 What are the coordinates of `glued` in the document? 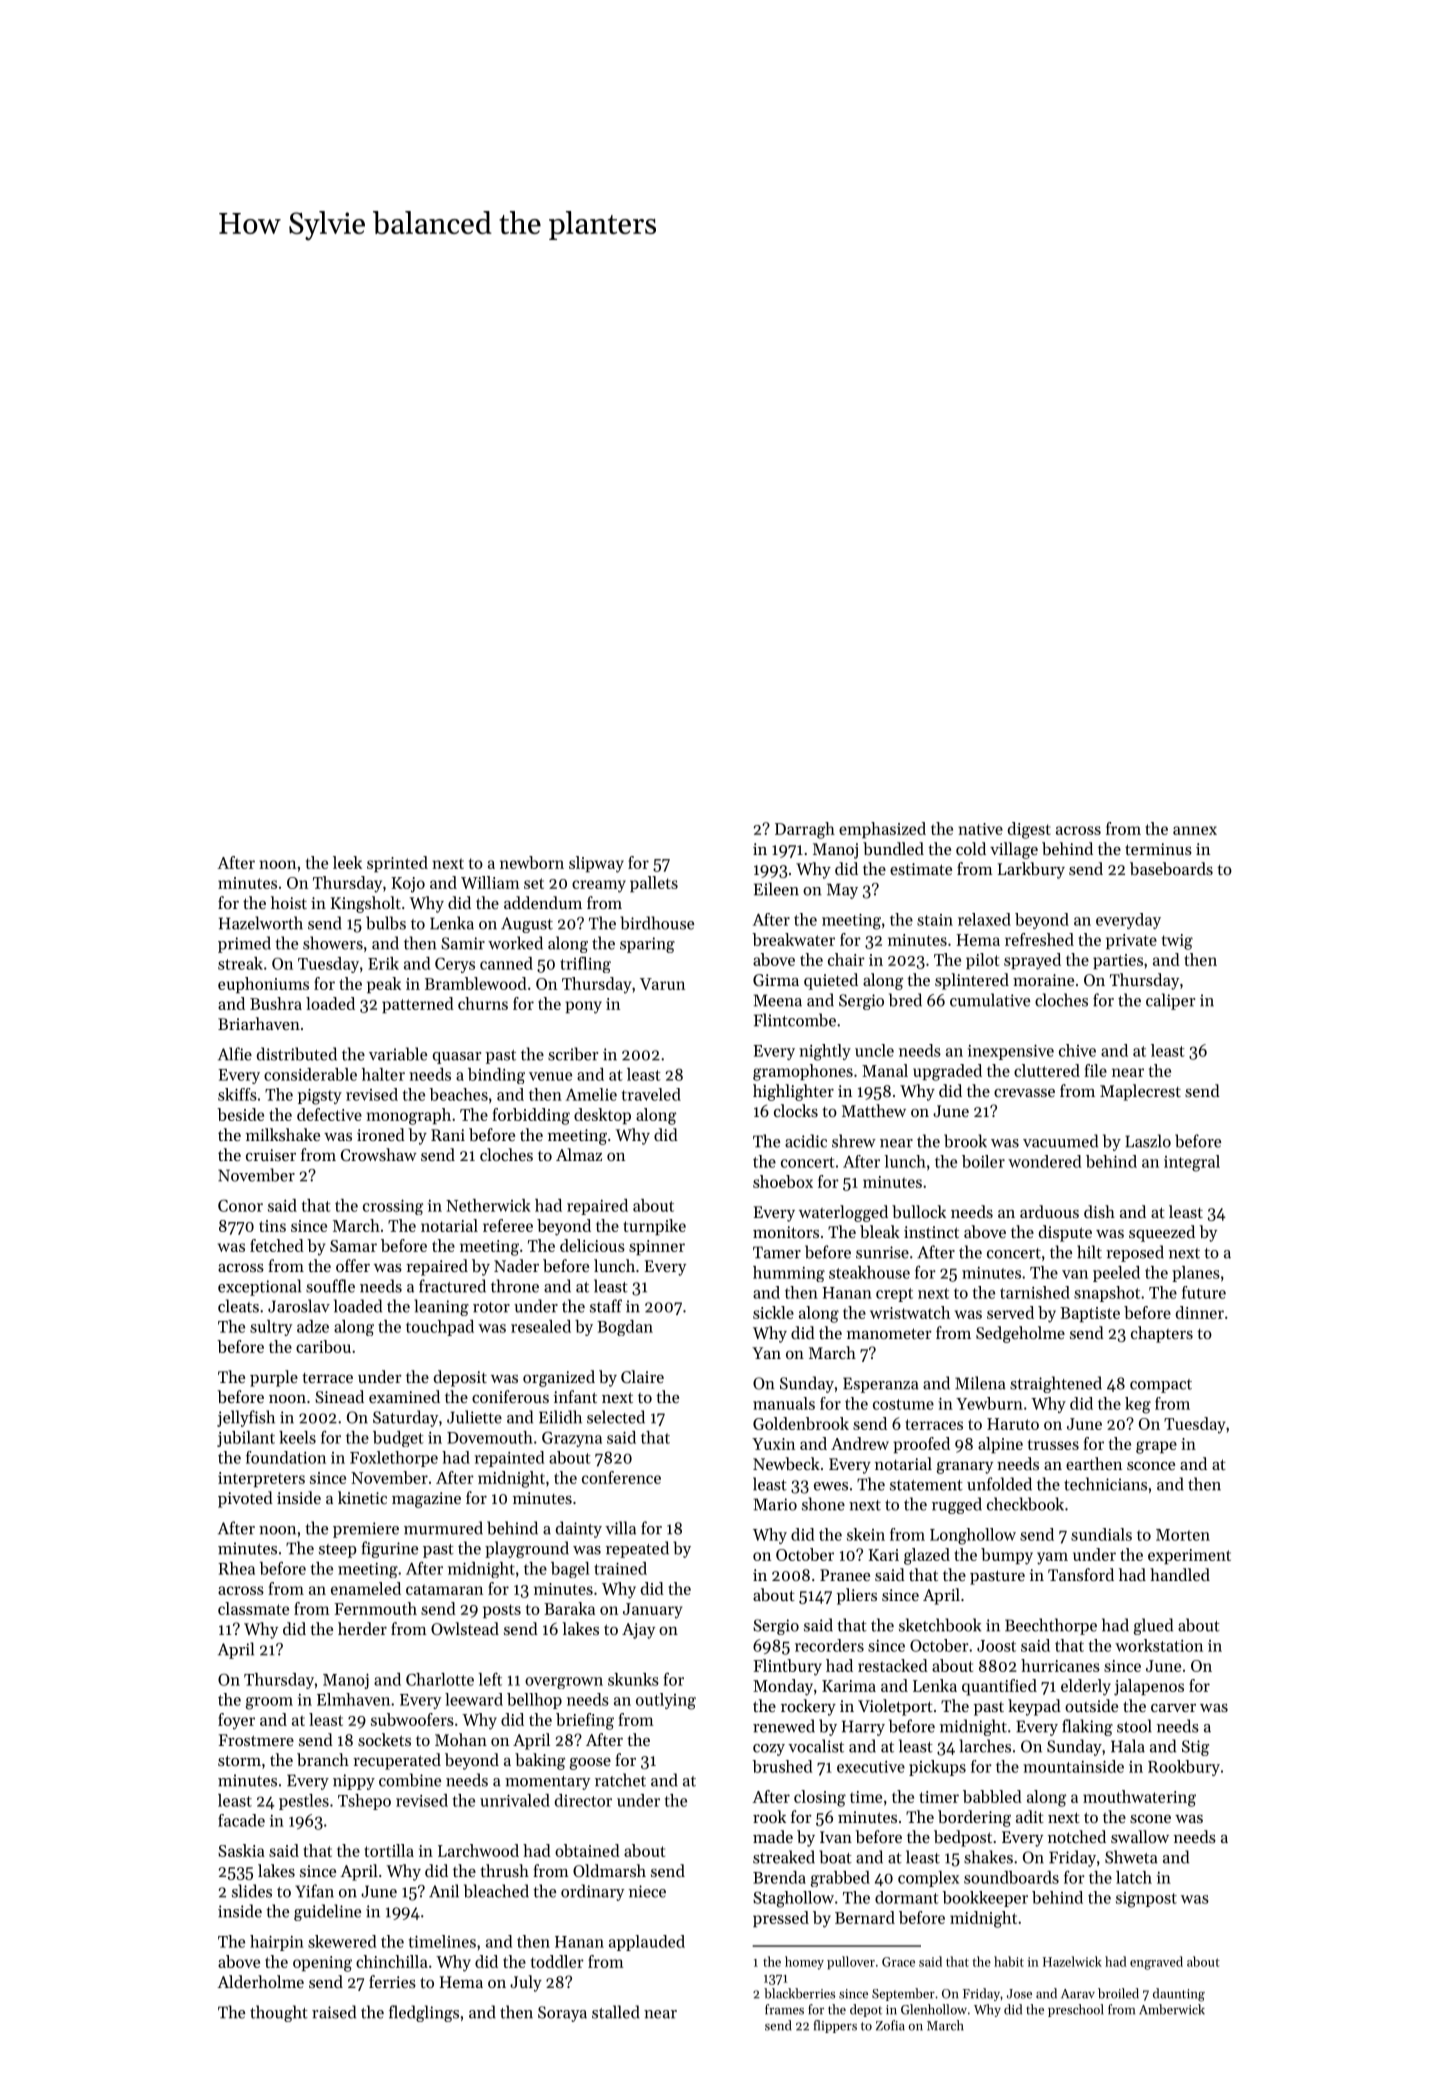 It's located at (1153, 1626).
